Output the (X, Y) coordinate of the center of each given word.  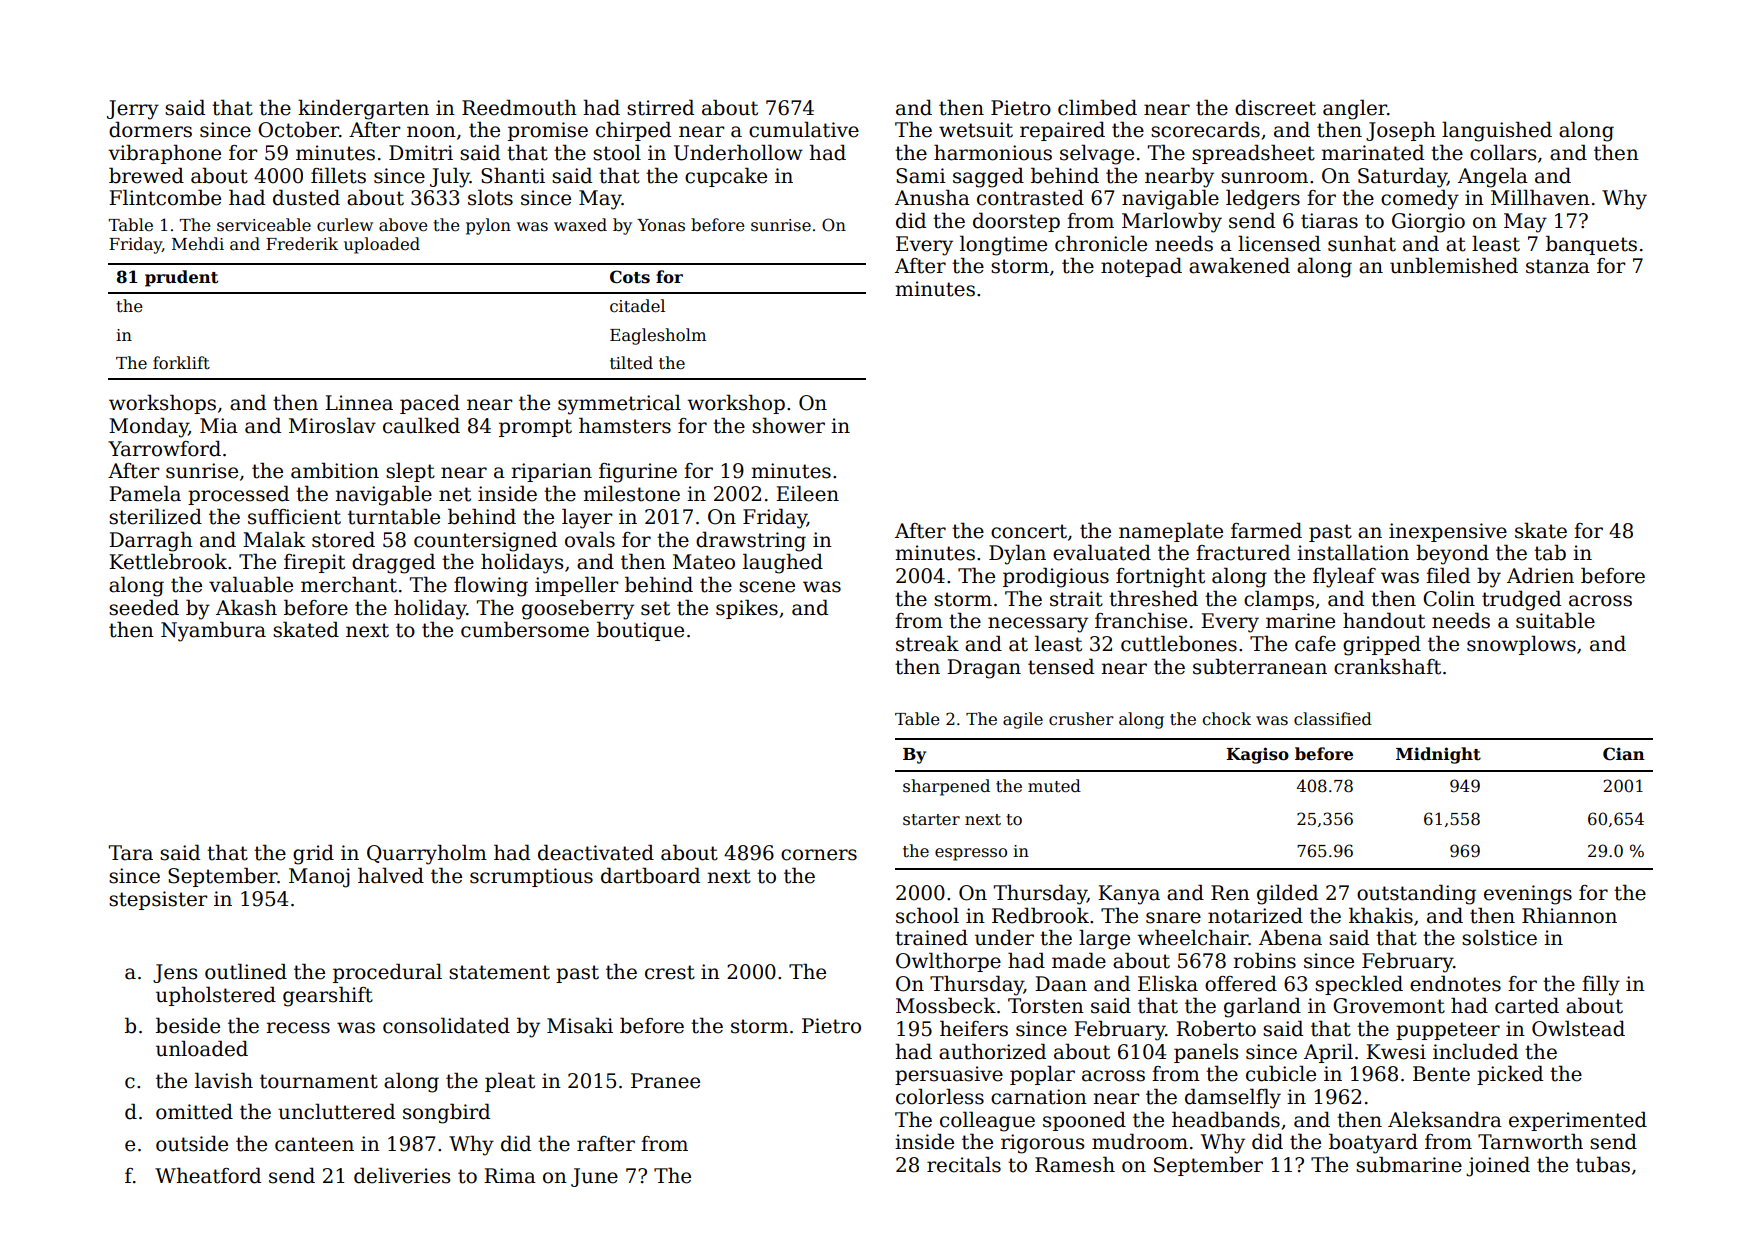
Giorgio (1428, 223)
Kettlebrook (168, 561)
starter (931, 820)
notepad (1141, 267)
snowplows (1521, 645)
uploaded (382, 245)
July (450, 177)
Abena (1290, 937)
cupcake (726, 177)
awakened (1239, 265)
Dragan (984, 669)
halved (391, 875)
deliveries (402, 1175)
